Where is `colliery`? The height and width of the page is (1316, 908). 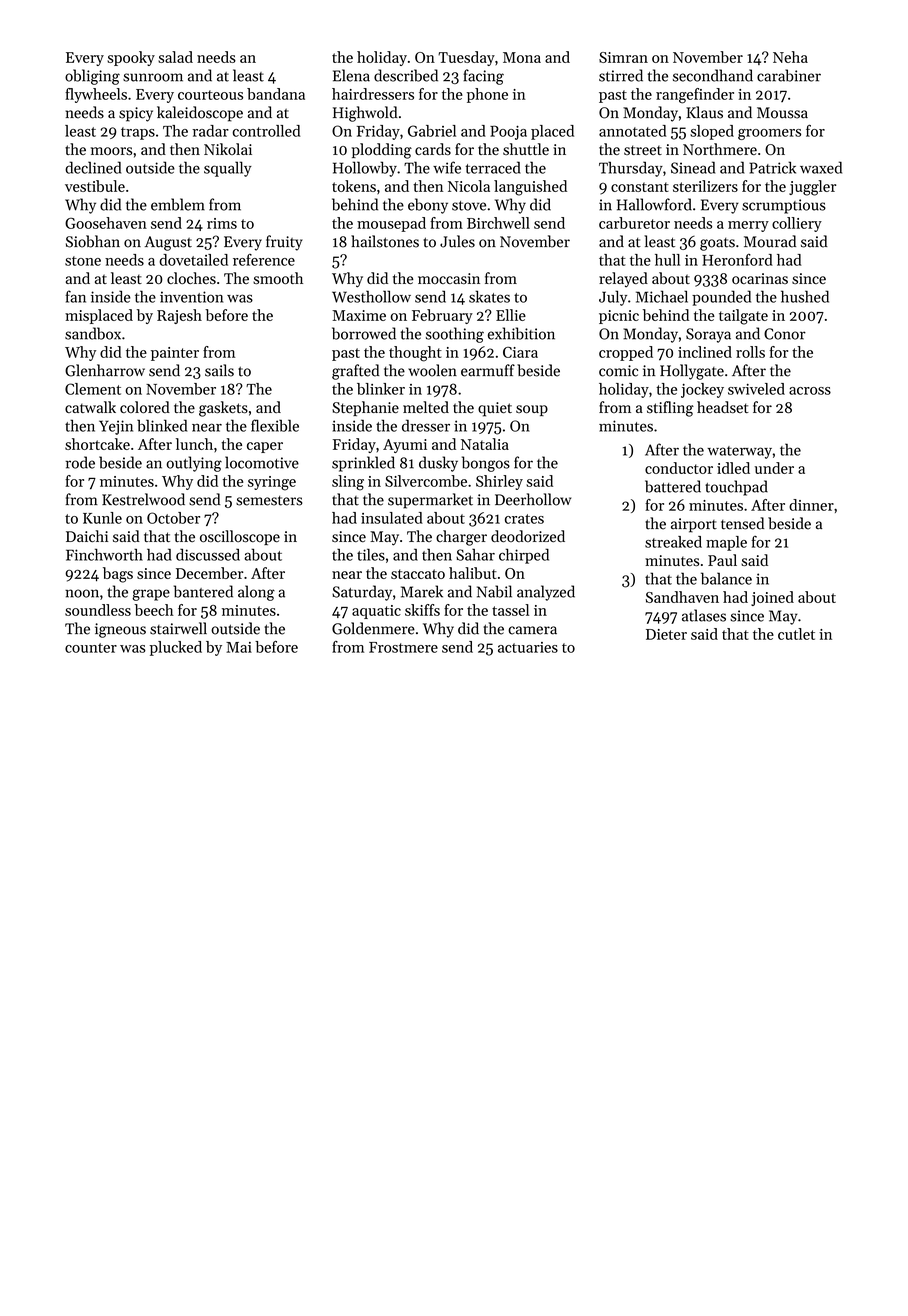 colliery is located at coordinates (797, 224).
